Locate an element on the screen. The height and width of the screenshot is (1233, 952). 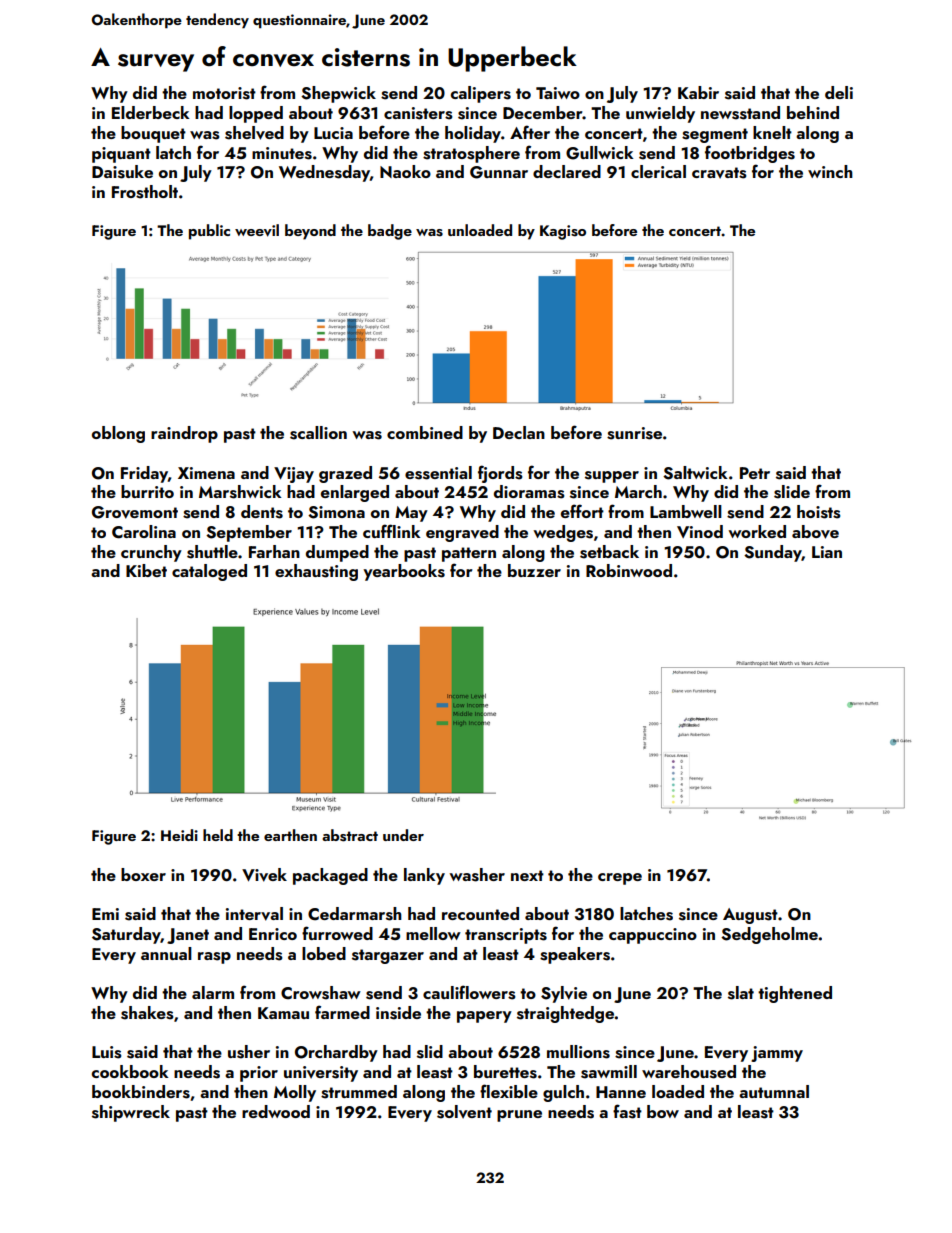
Vivek is located at coordinates (264, 875).
